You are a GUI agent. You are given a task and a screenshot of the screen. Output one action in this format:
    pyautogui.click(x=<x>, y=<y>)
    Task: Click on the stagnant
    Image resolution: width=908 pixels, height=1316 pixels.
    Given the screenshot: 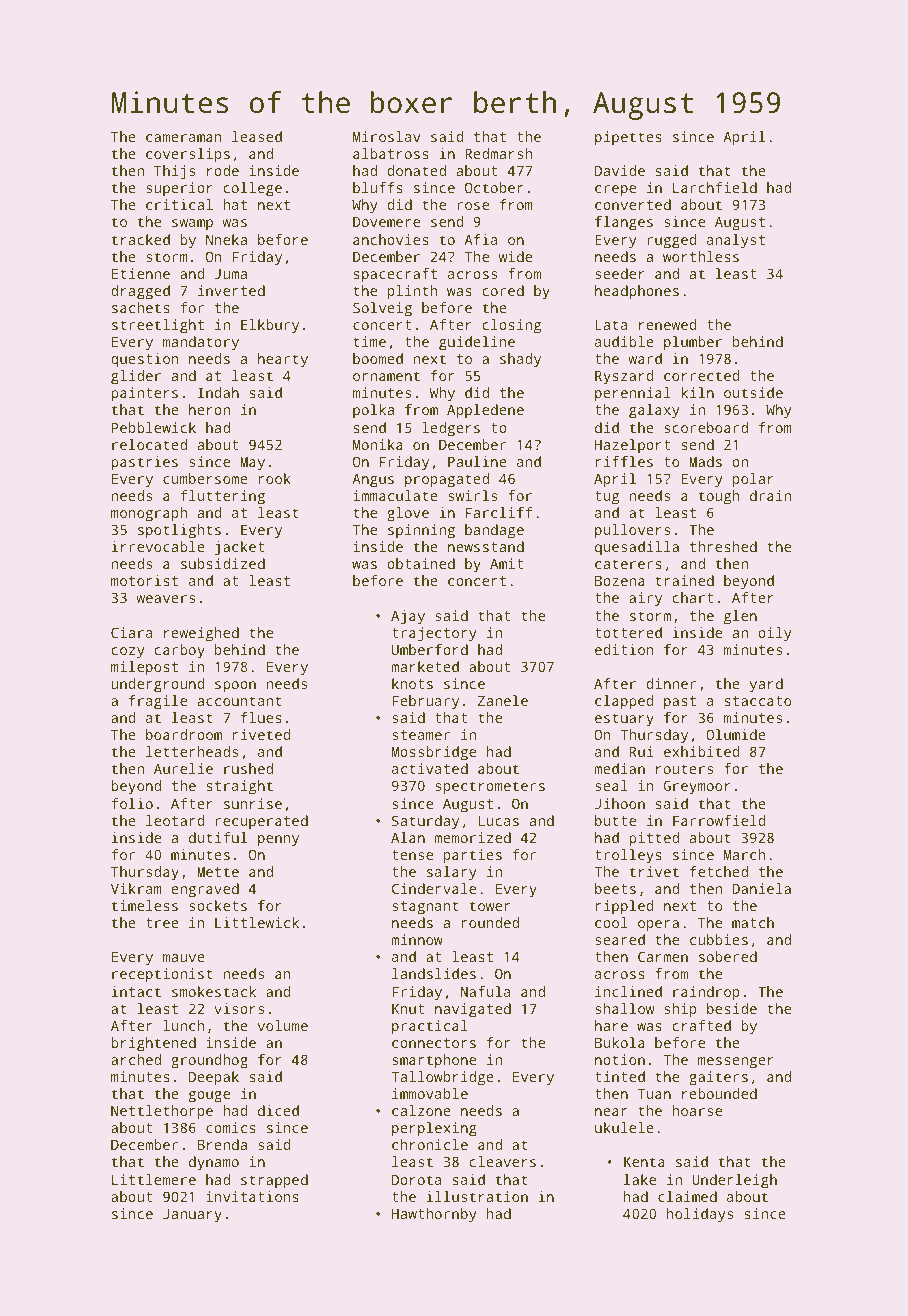 What is the action you would take?
    pyautogui.click(x=425, y=908)
